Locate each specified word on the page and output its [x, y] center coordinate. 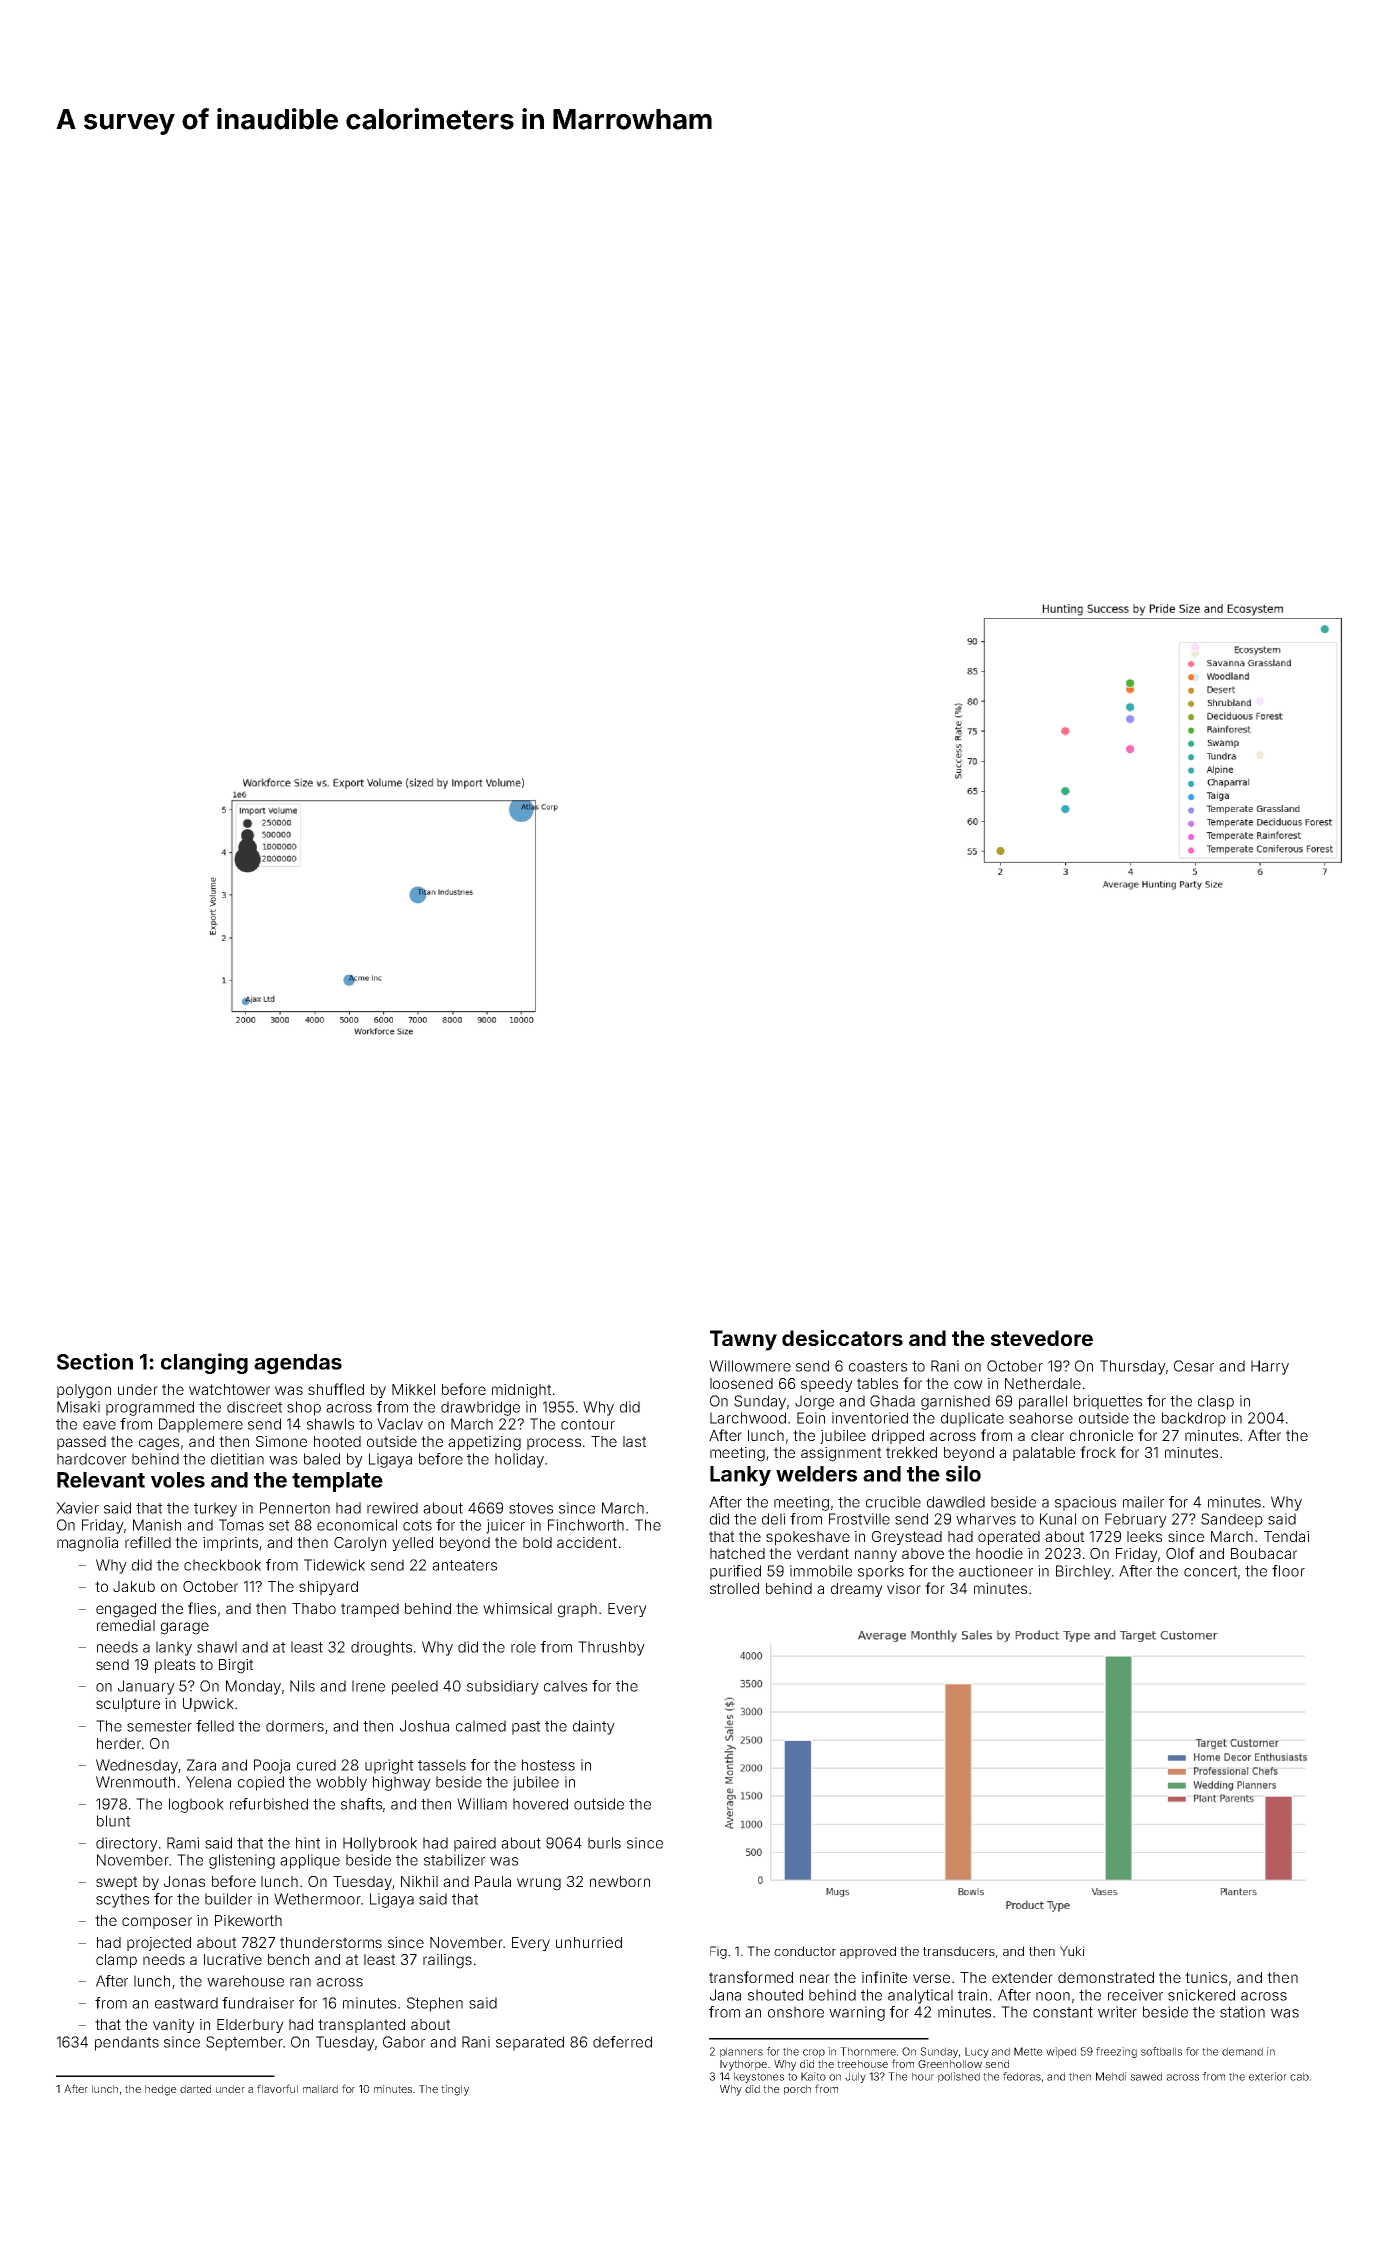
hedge [161, 2090]
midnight [521, 1391]
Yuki [1072, 1951]
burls [604, 1843]
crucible [893, 1502]
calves [565, 1686]
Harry [1270, 1367]
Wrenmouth [135, 1782]
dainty [594, 1727]
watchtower [229, 1389]
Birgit [236, 1666]
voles [178, 1480]
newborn [620, 1881]
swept [116, 1883]
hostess [548, 1765]
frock [1098, 1452]
